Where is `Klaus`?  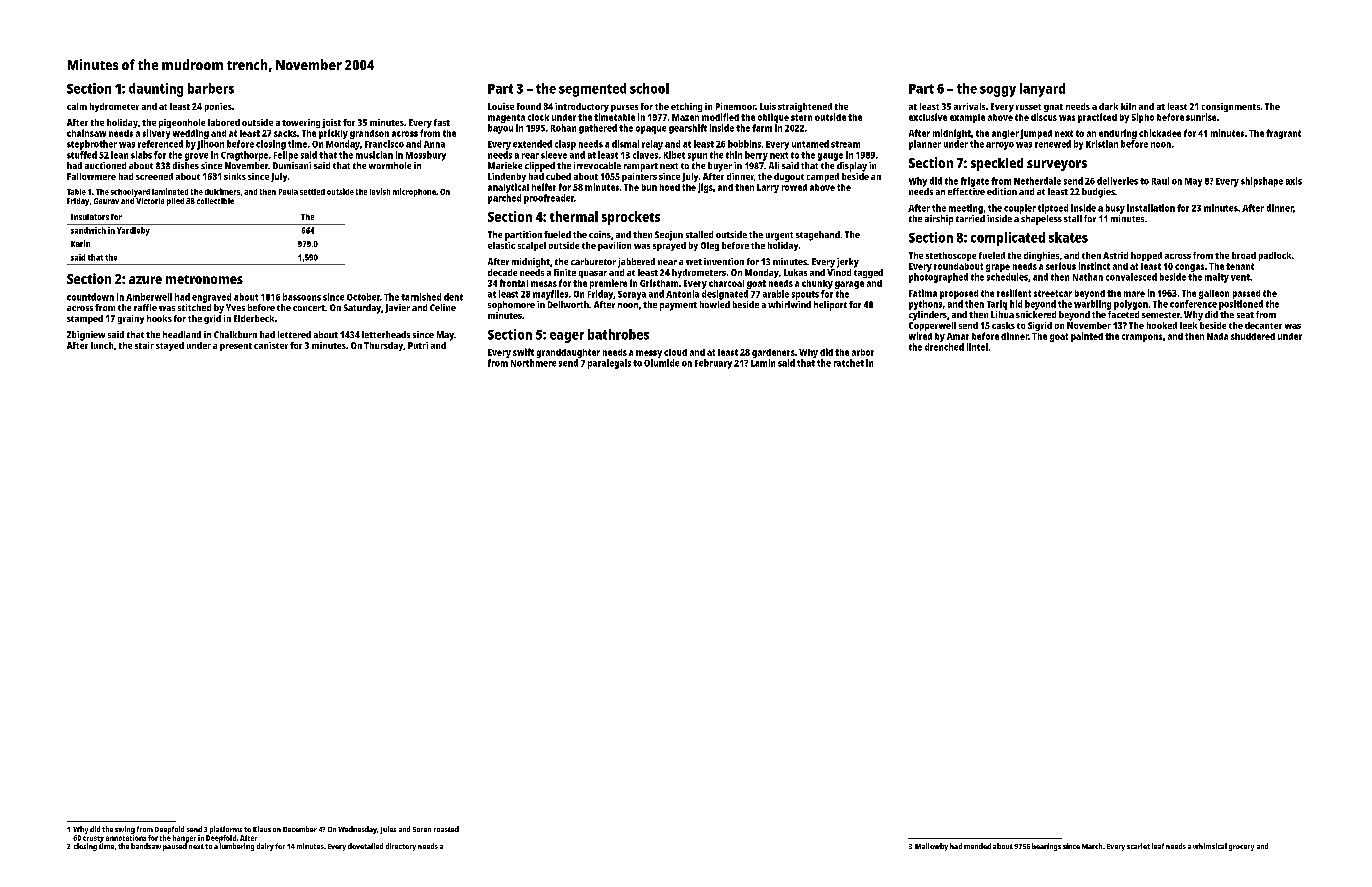 Klaus is located at coordinates (262, 829).
